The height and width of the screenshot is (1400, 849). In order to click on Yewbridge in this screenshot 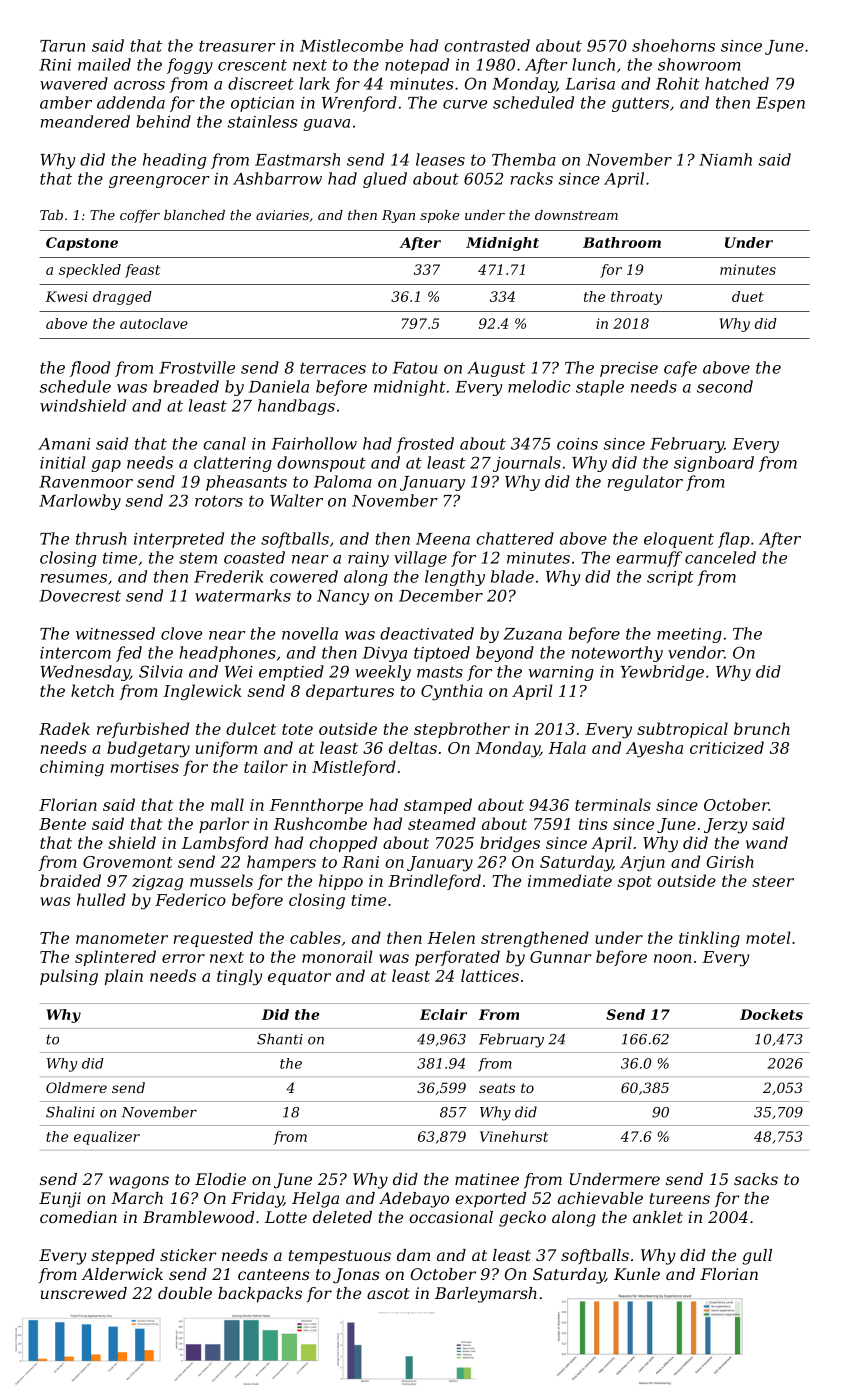, I will do `click(662, 673)`.
